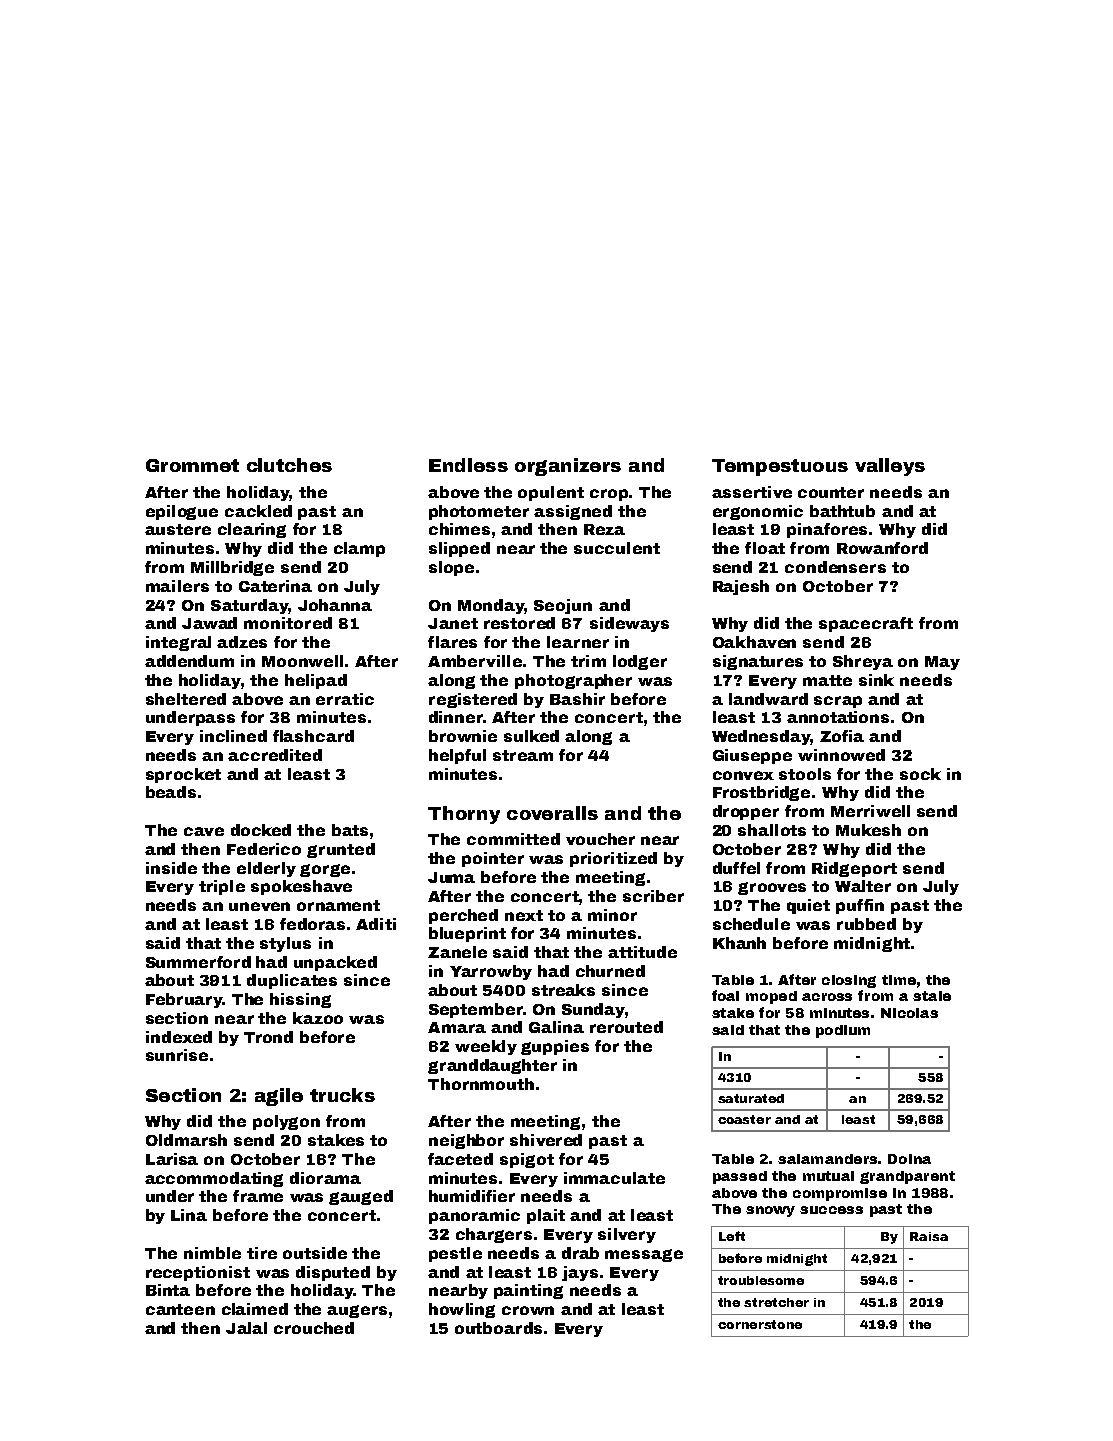 The width and height of the page is (1113, 1441). I want to click on austere, so click(178, 529).
